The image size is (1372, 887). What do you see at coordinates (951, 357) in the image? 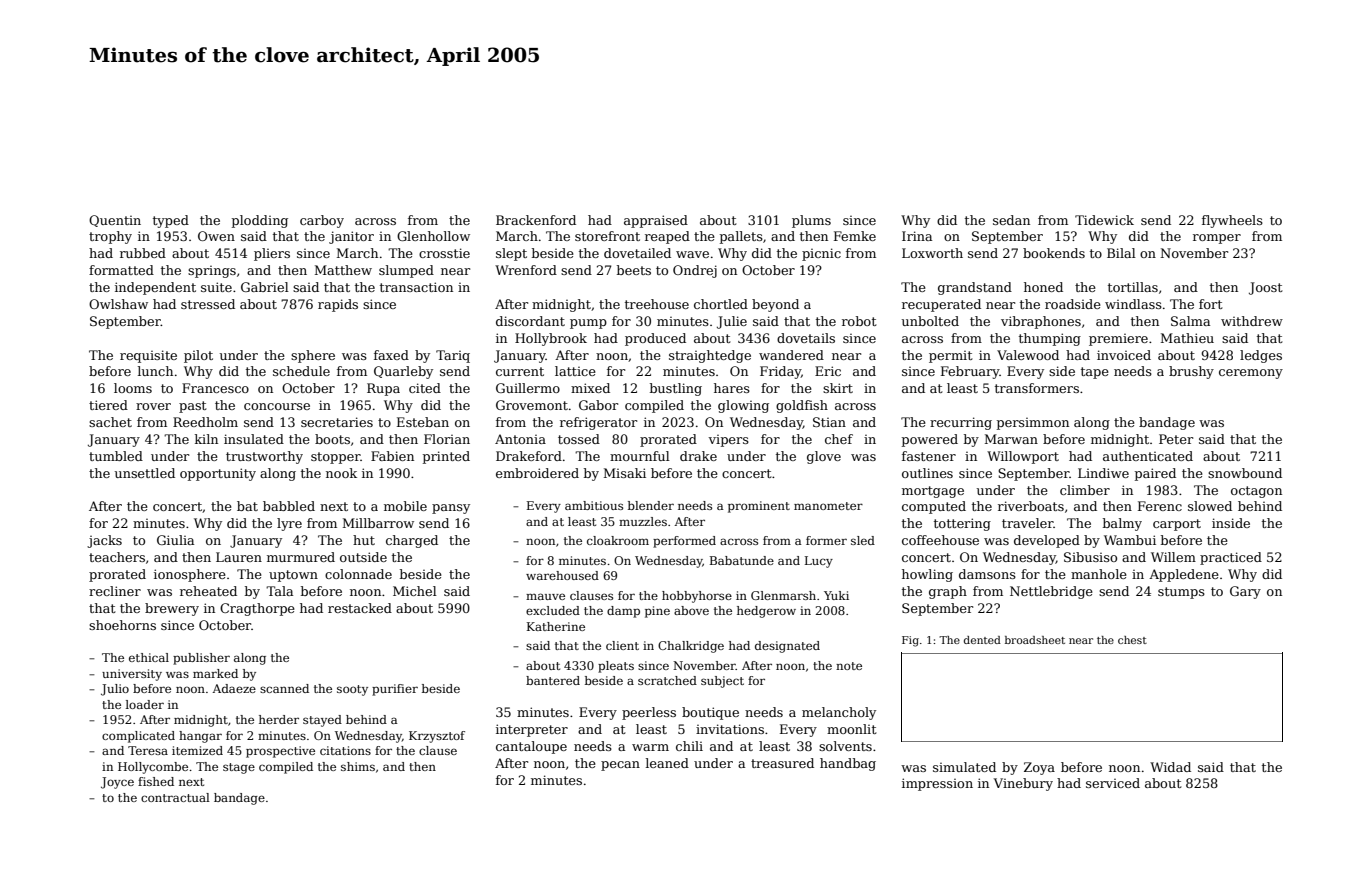
I see `permit` at bounding box center [951, 357].
